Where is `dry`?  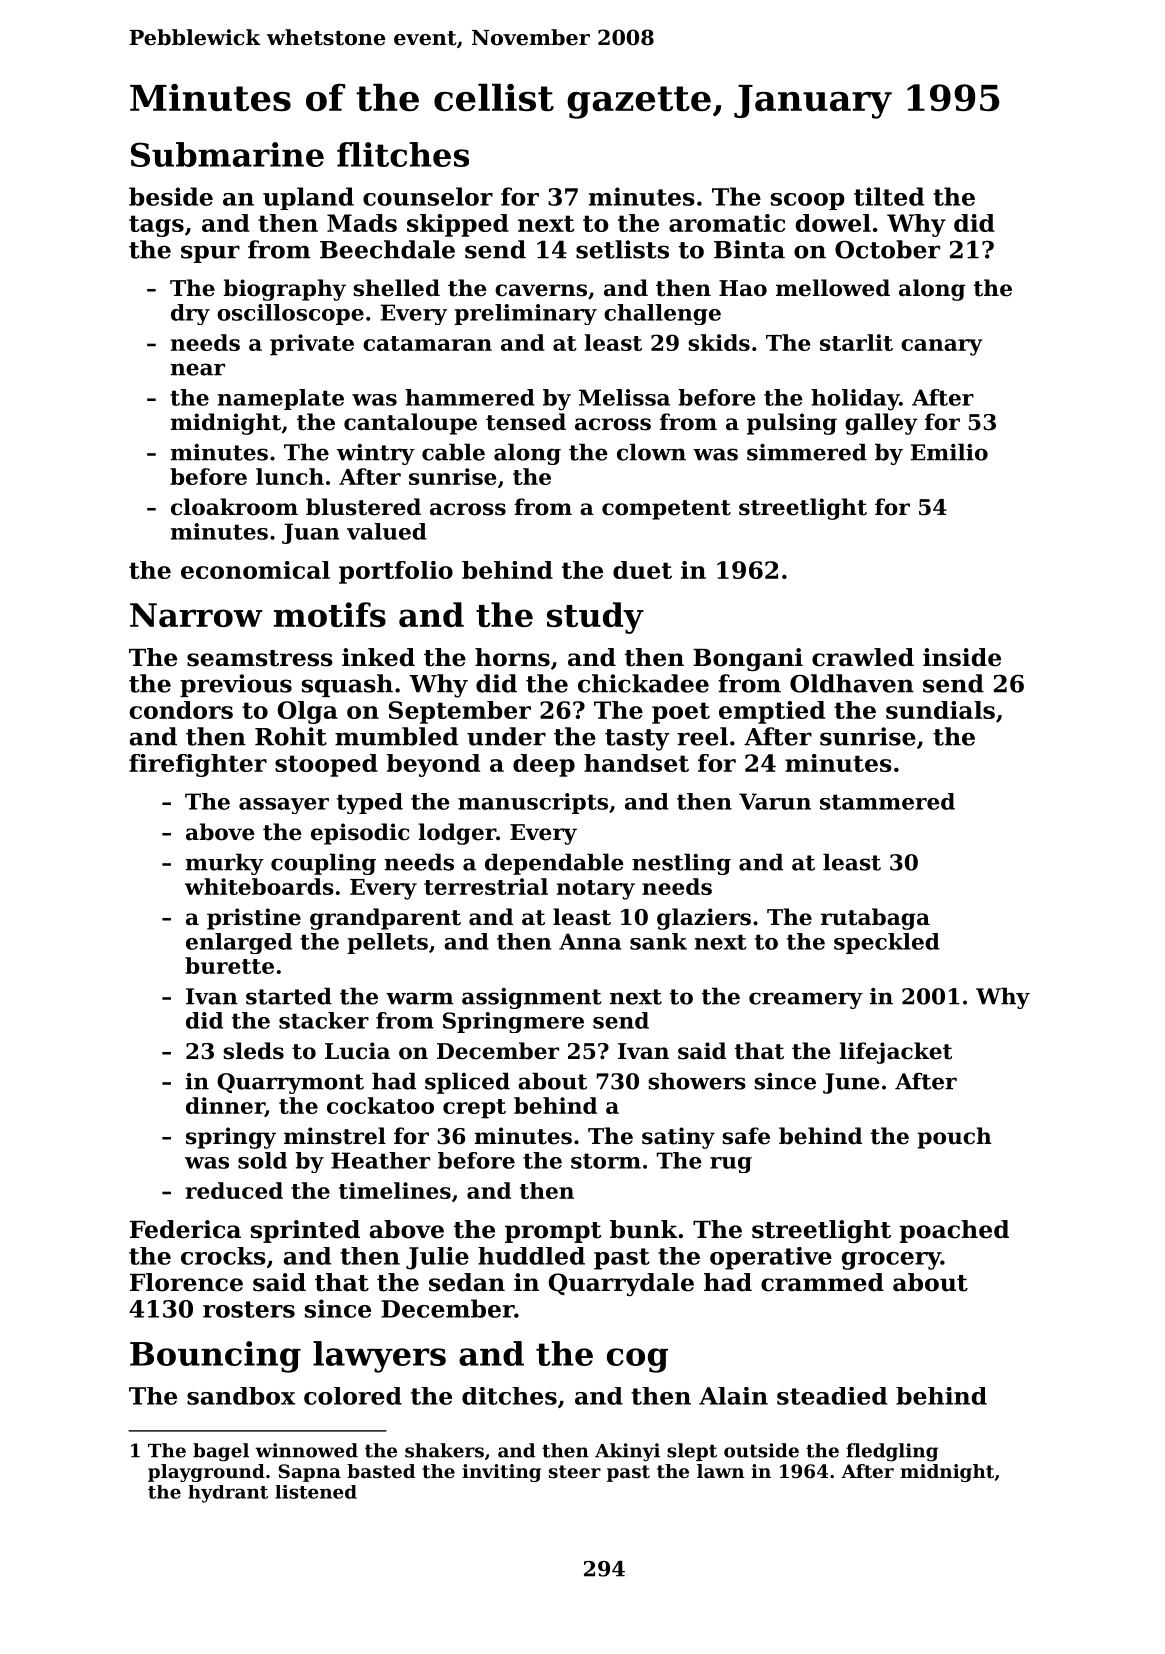
dry is located at coordinates (190, 314).
